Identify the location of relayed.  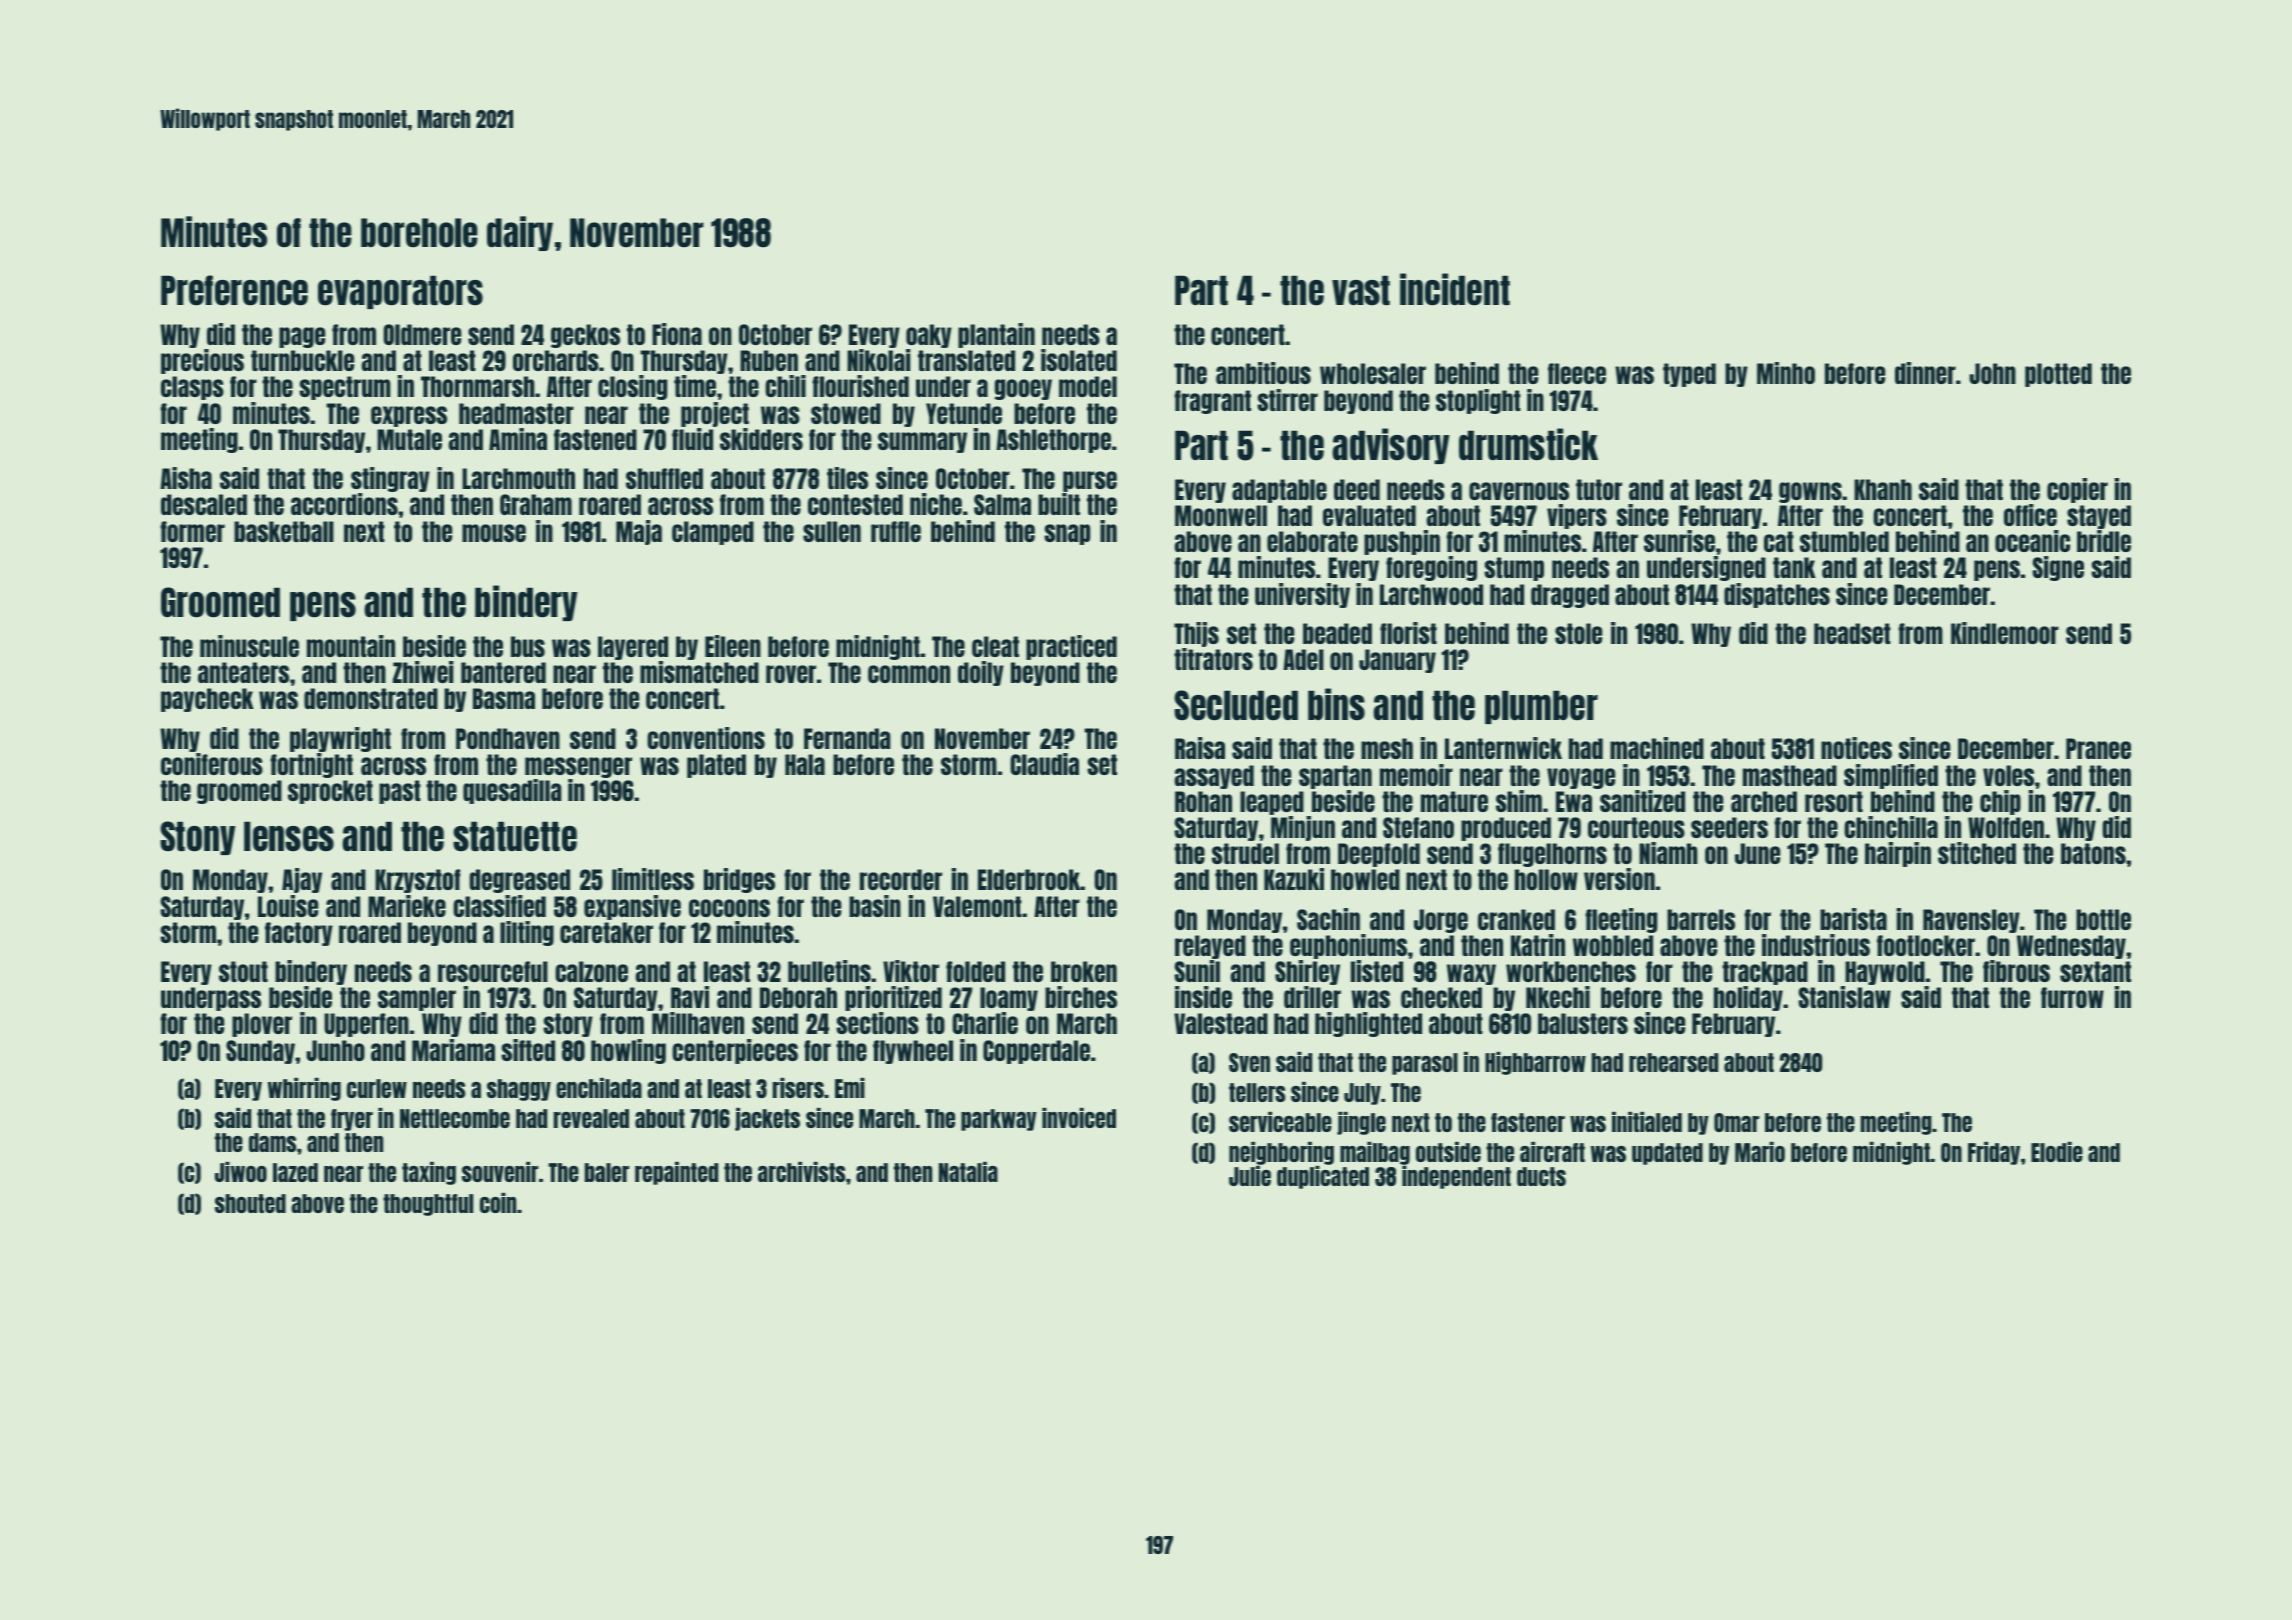
(1210, 947).
